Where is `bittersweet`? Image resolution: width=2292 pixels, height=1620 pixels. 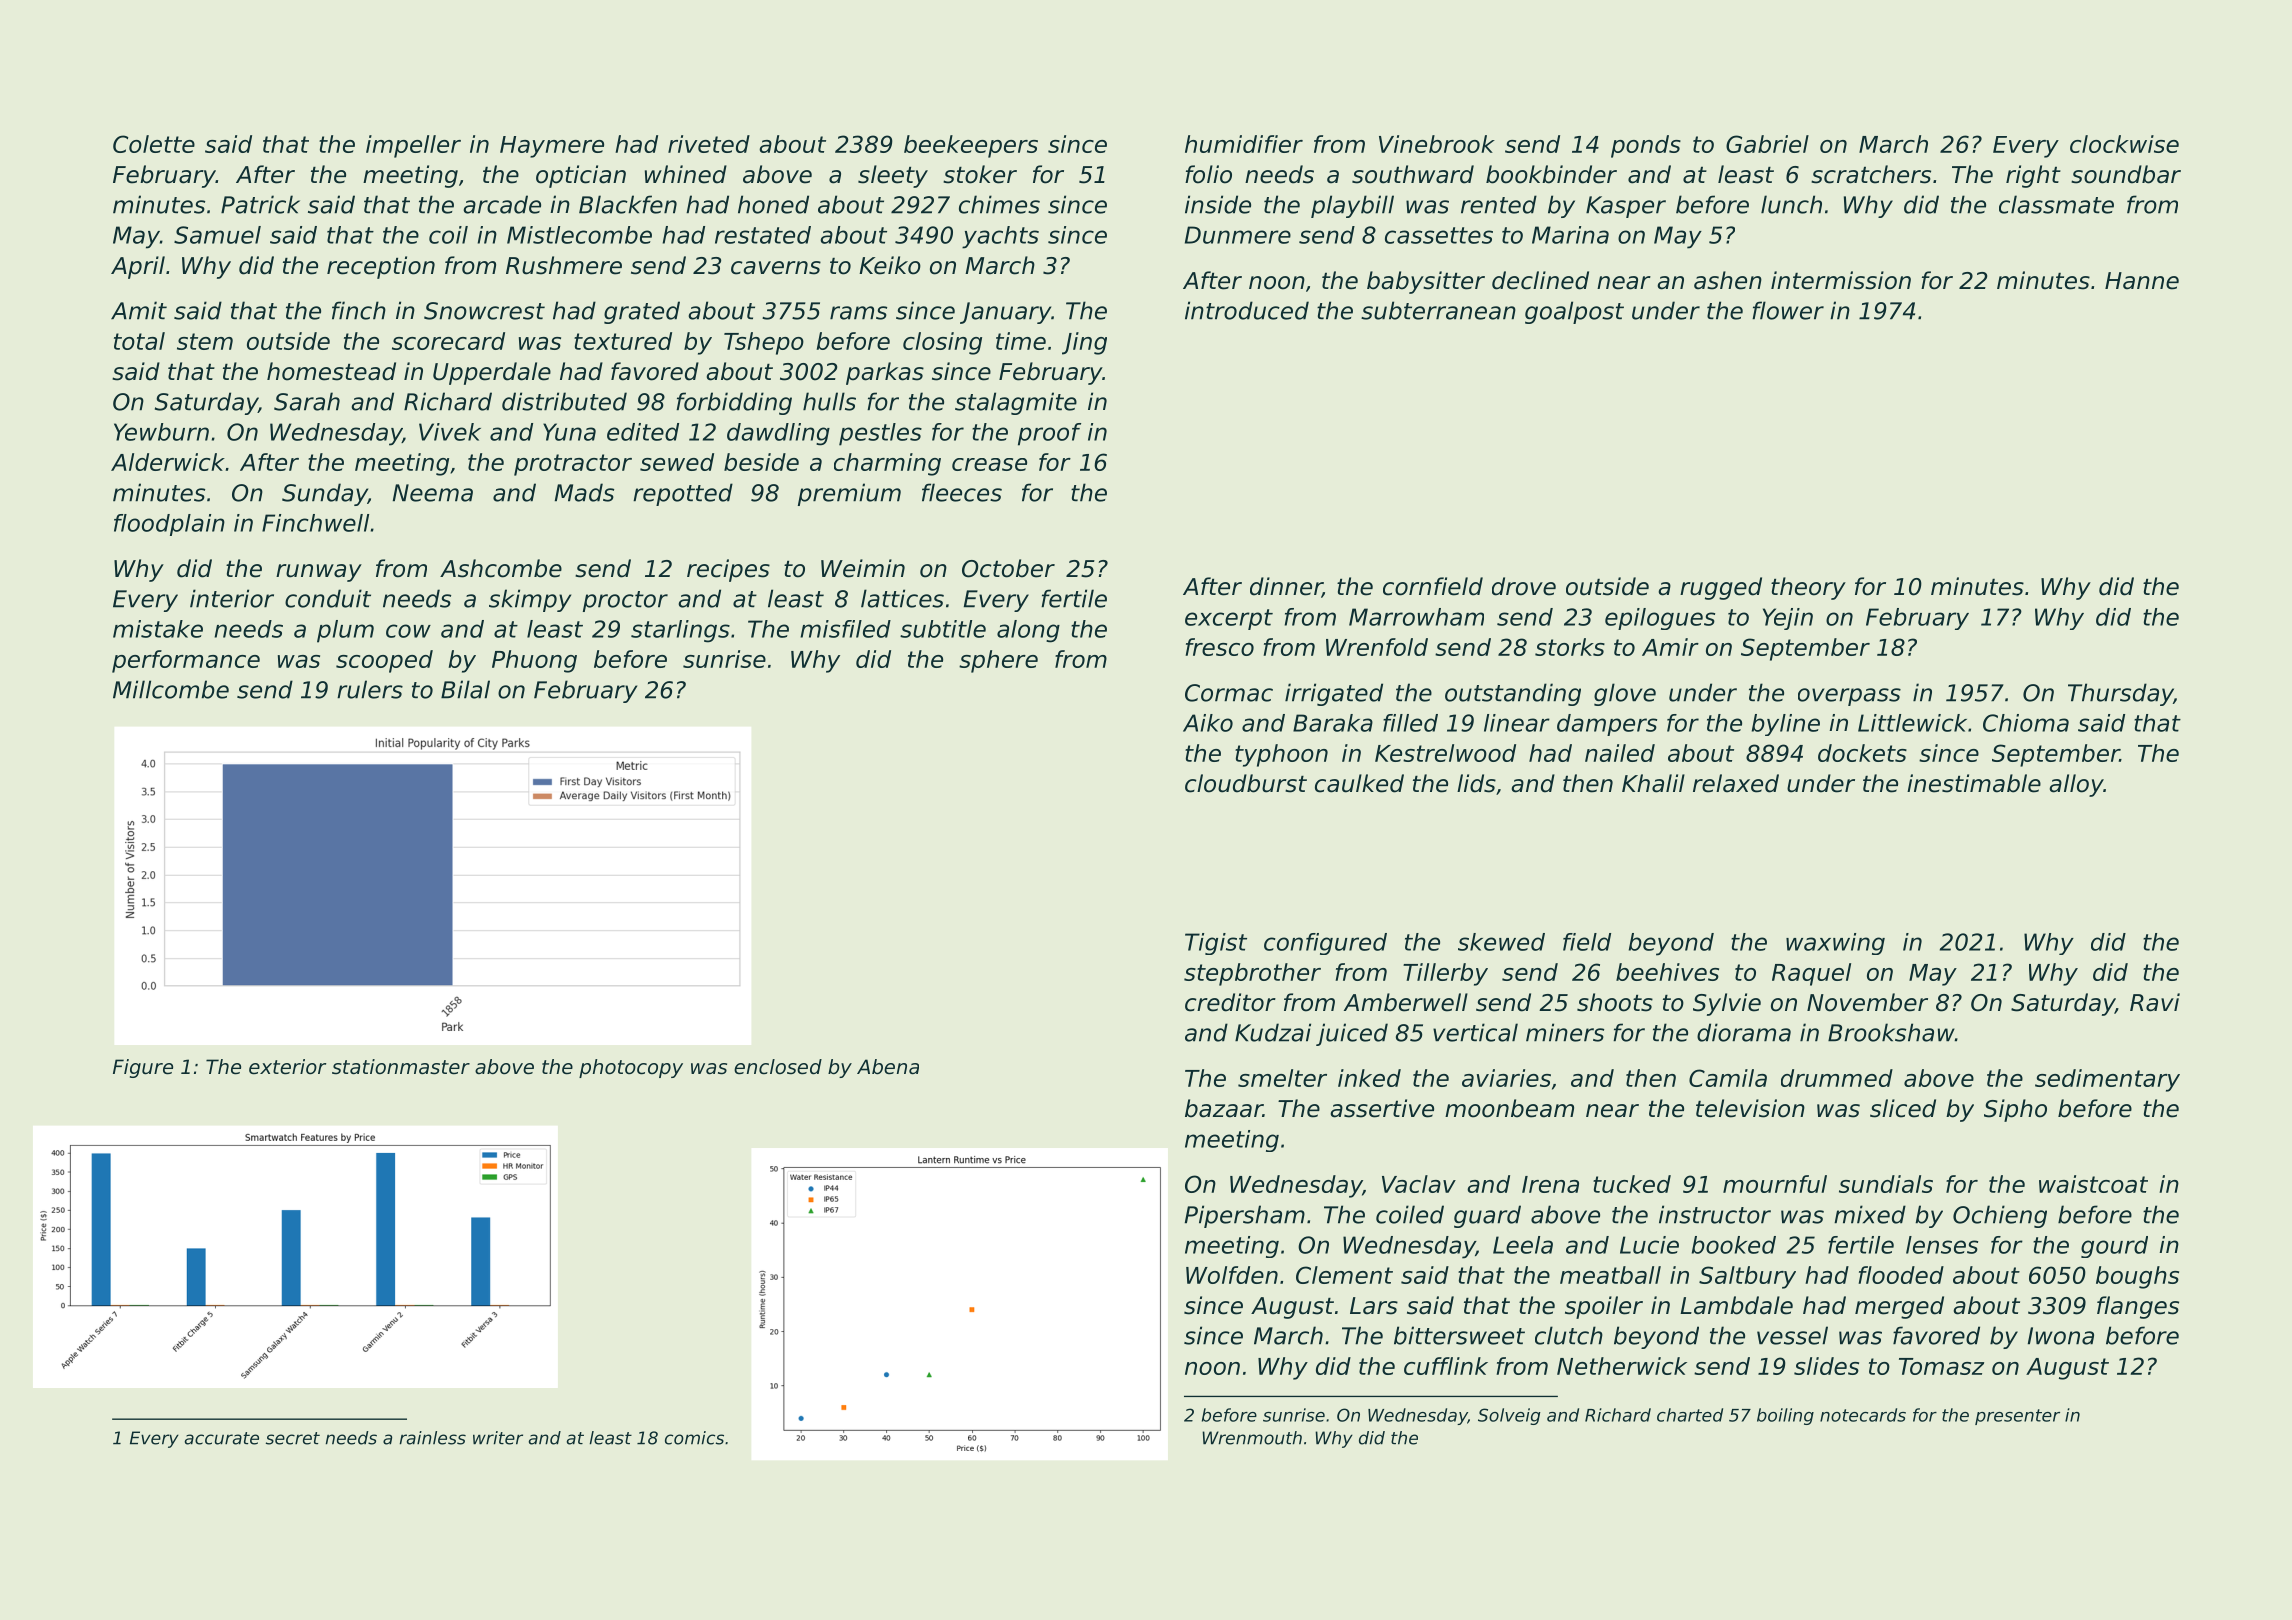
bittersweet is located at coordinates (1459, 1335).
